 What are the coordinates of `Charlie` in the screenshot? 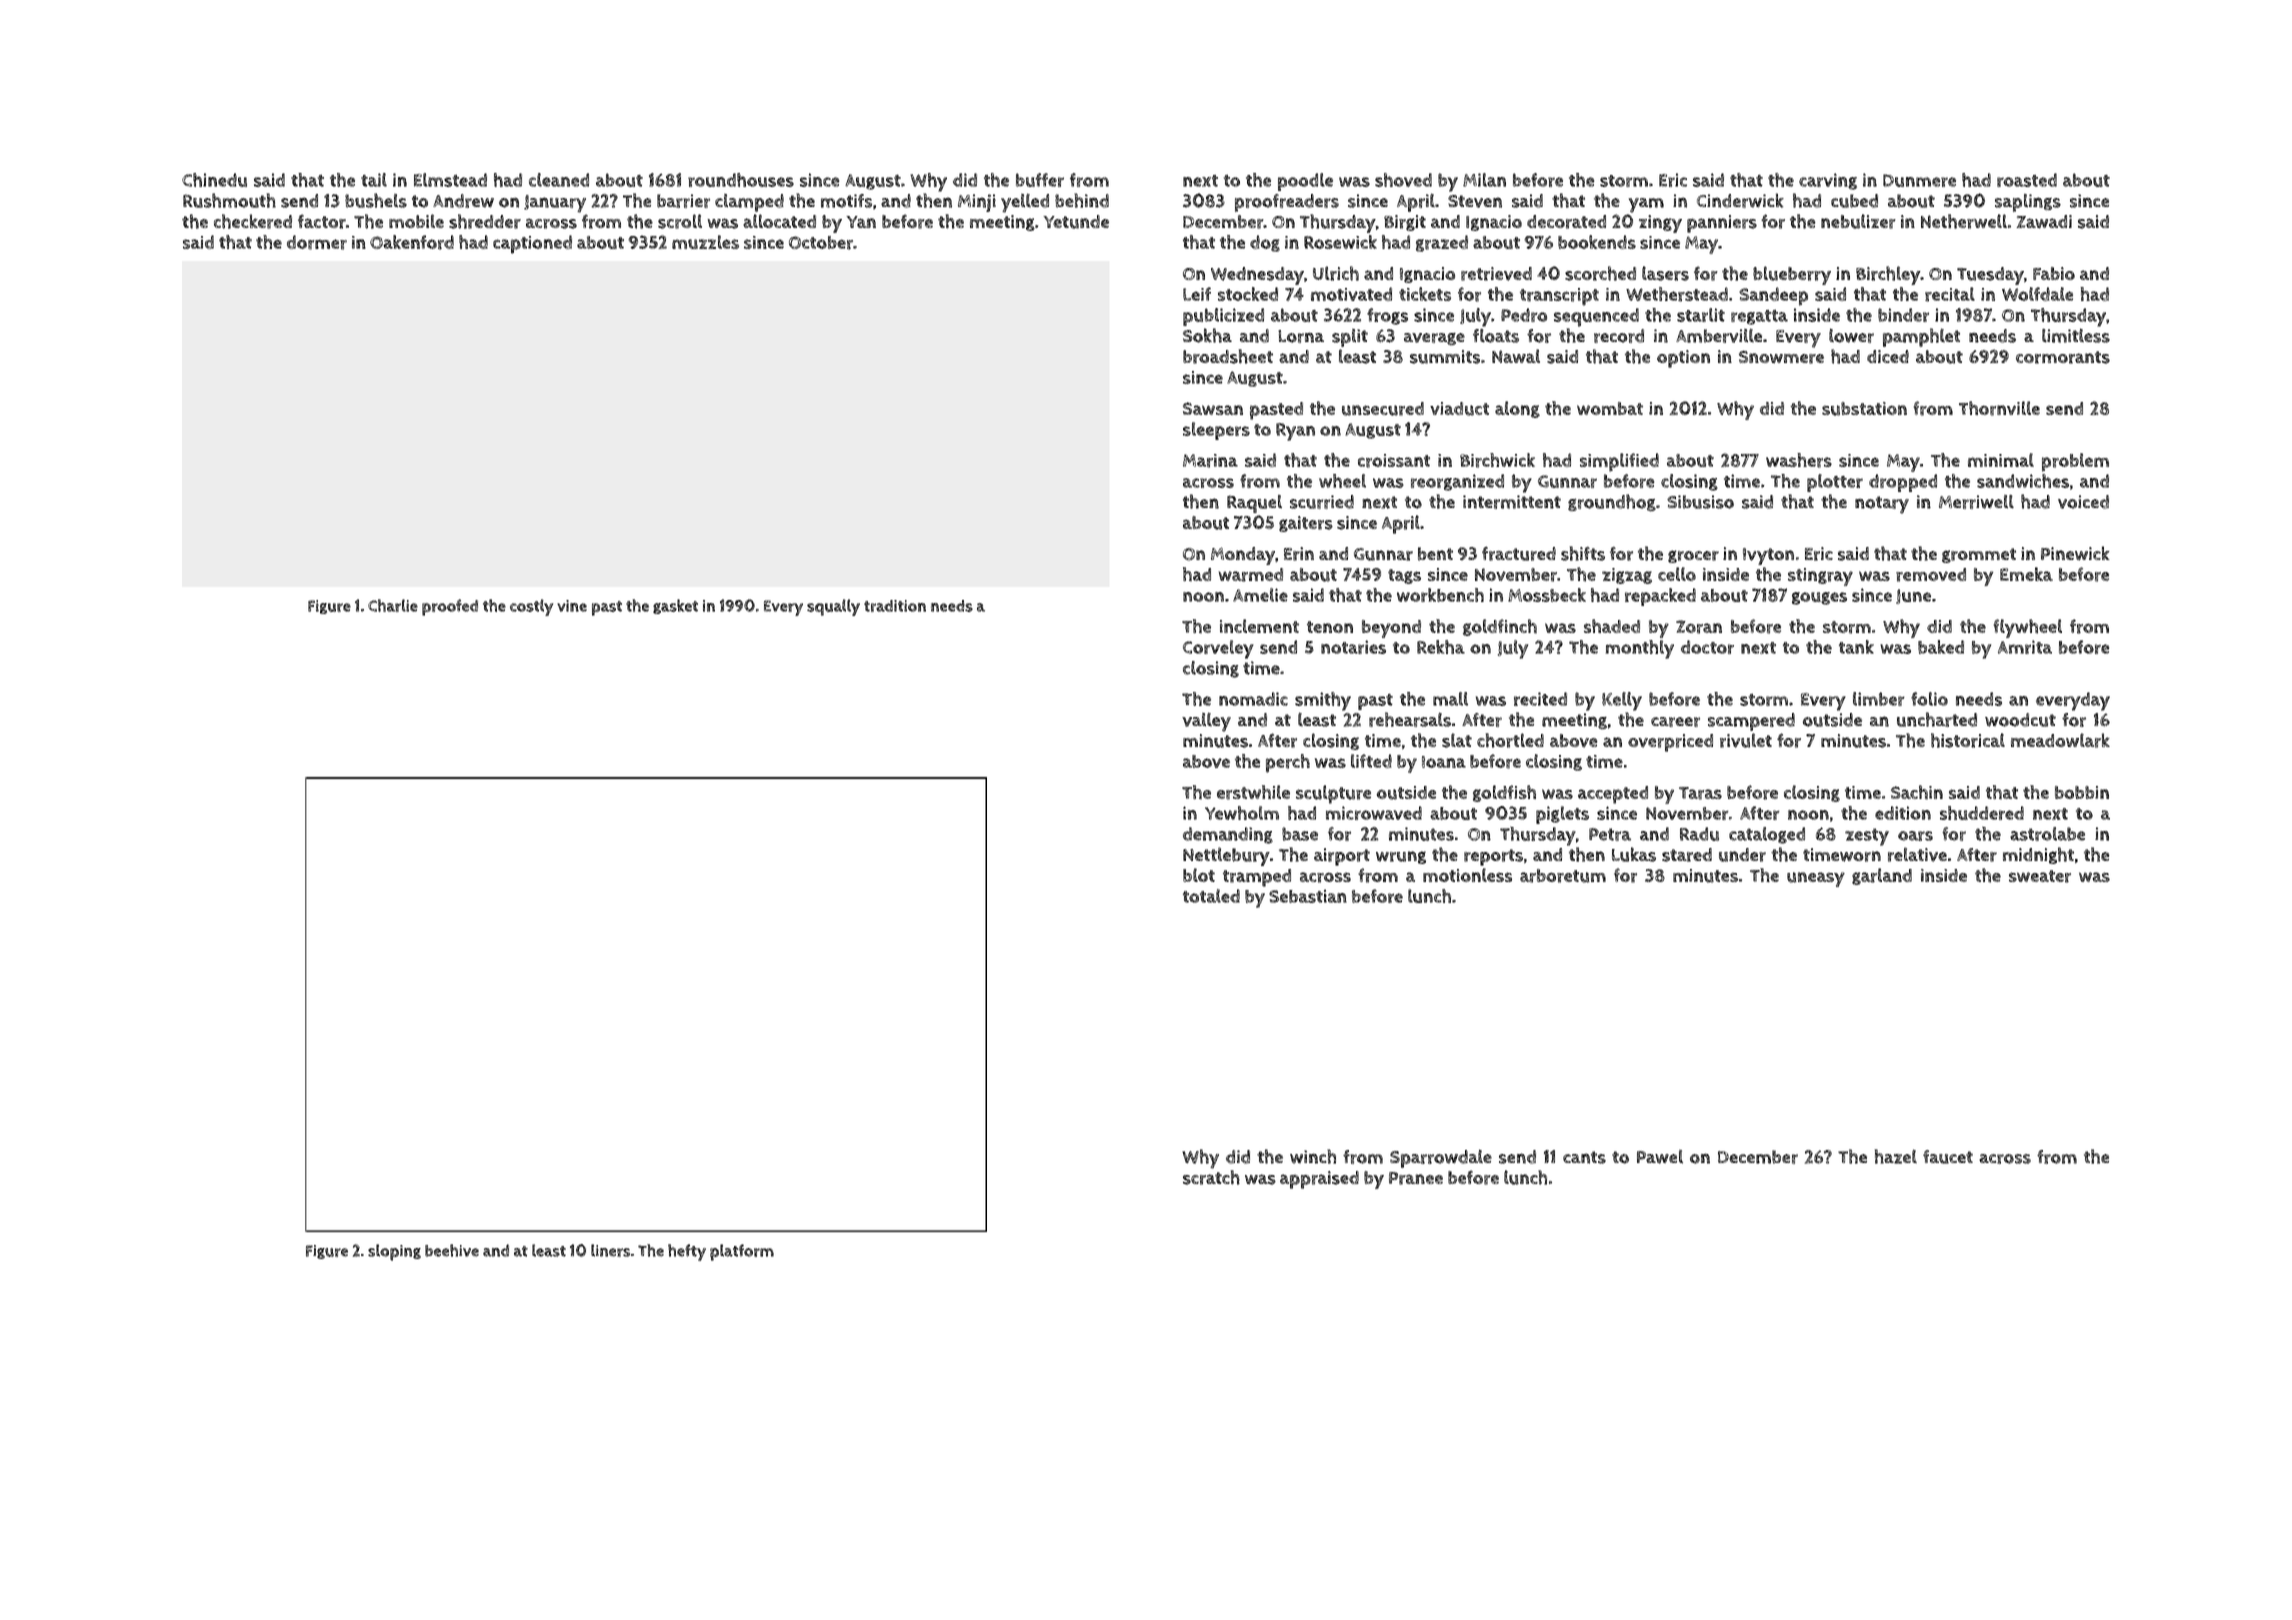 It's located at (393, 605).
